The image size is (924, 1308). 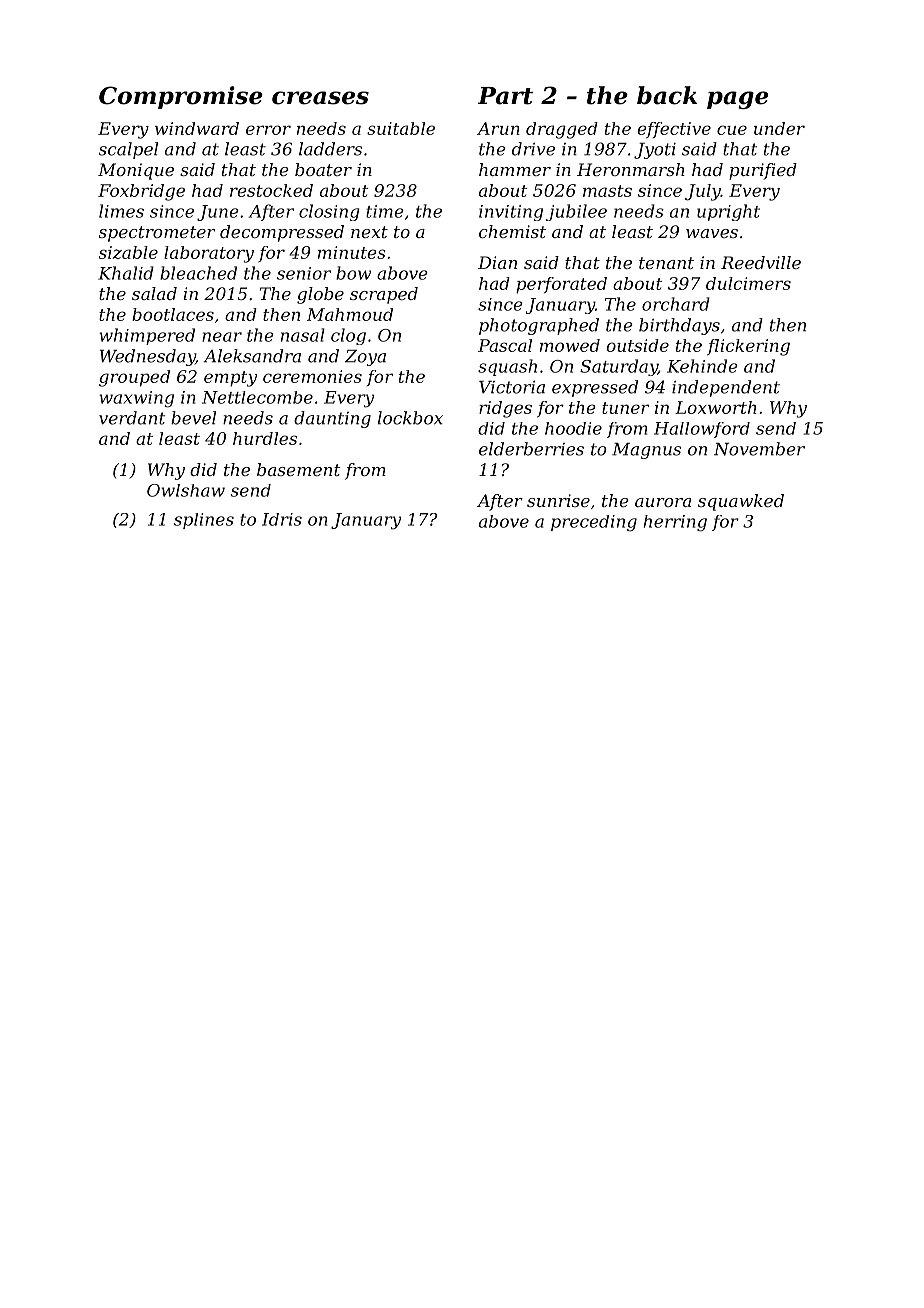 I want to click on under, so click(x=779, y=128).
